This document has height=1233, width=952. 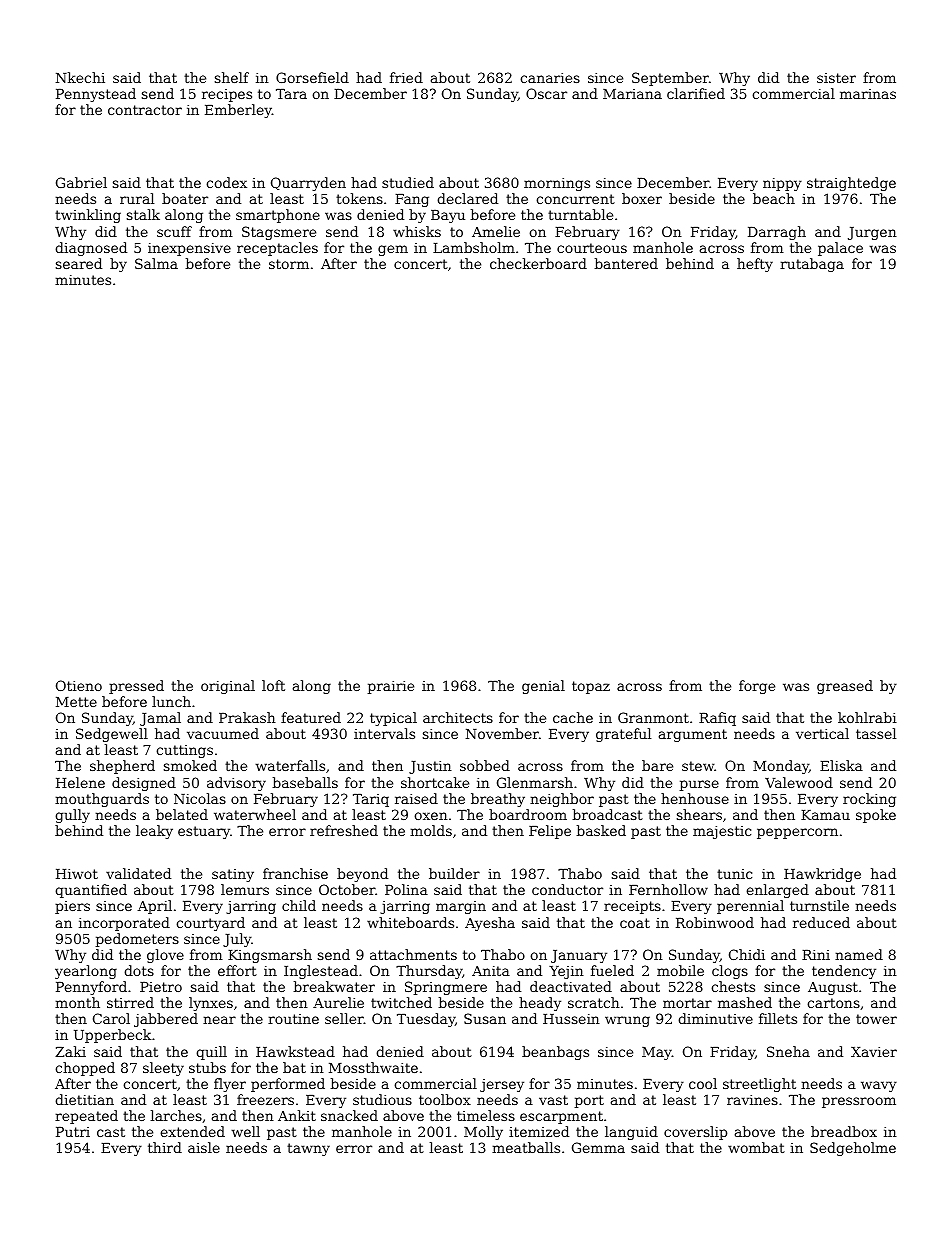 I want to click on named, so click(x=859, y=954).
